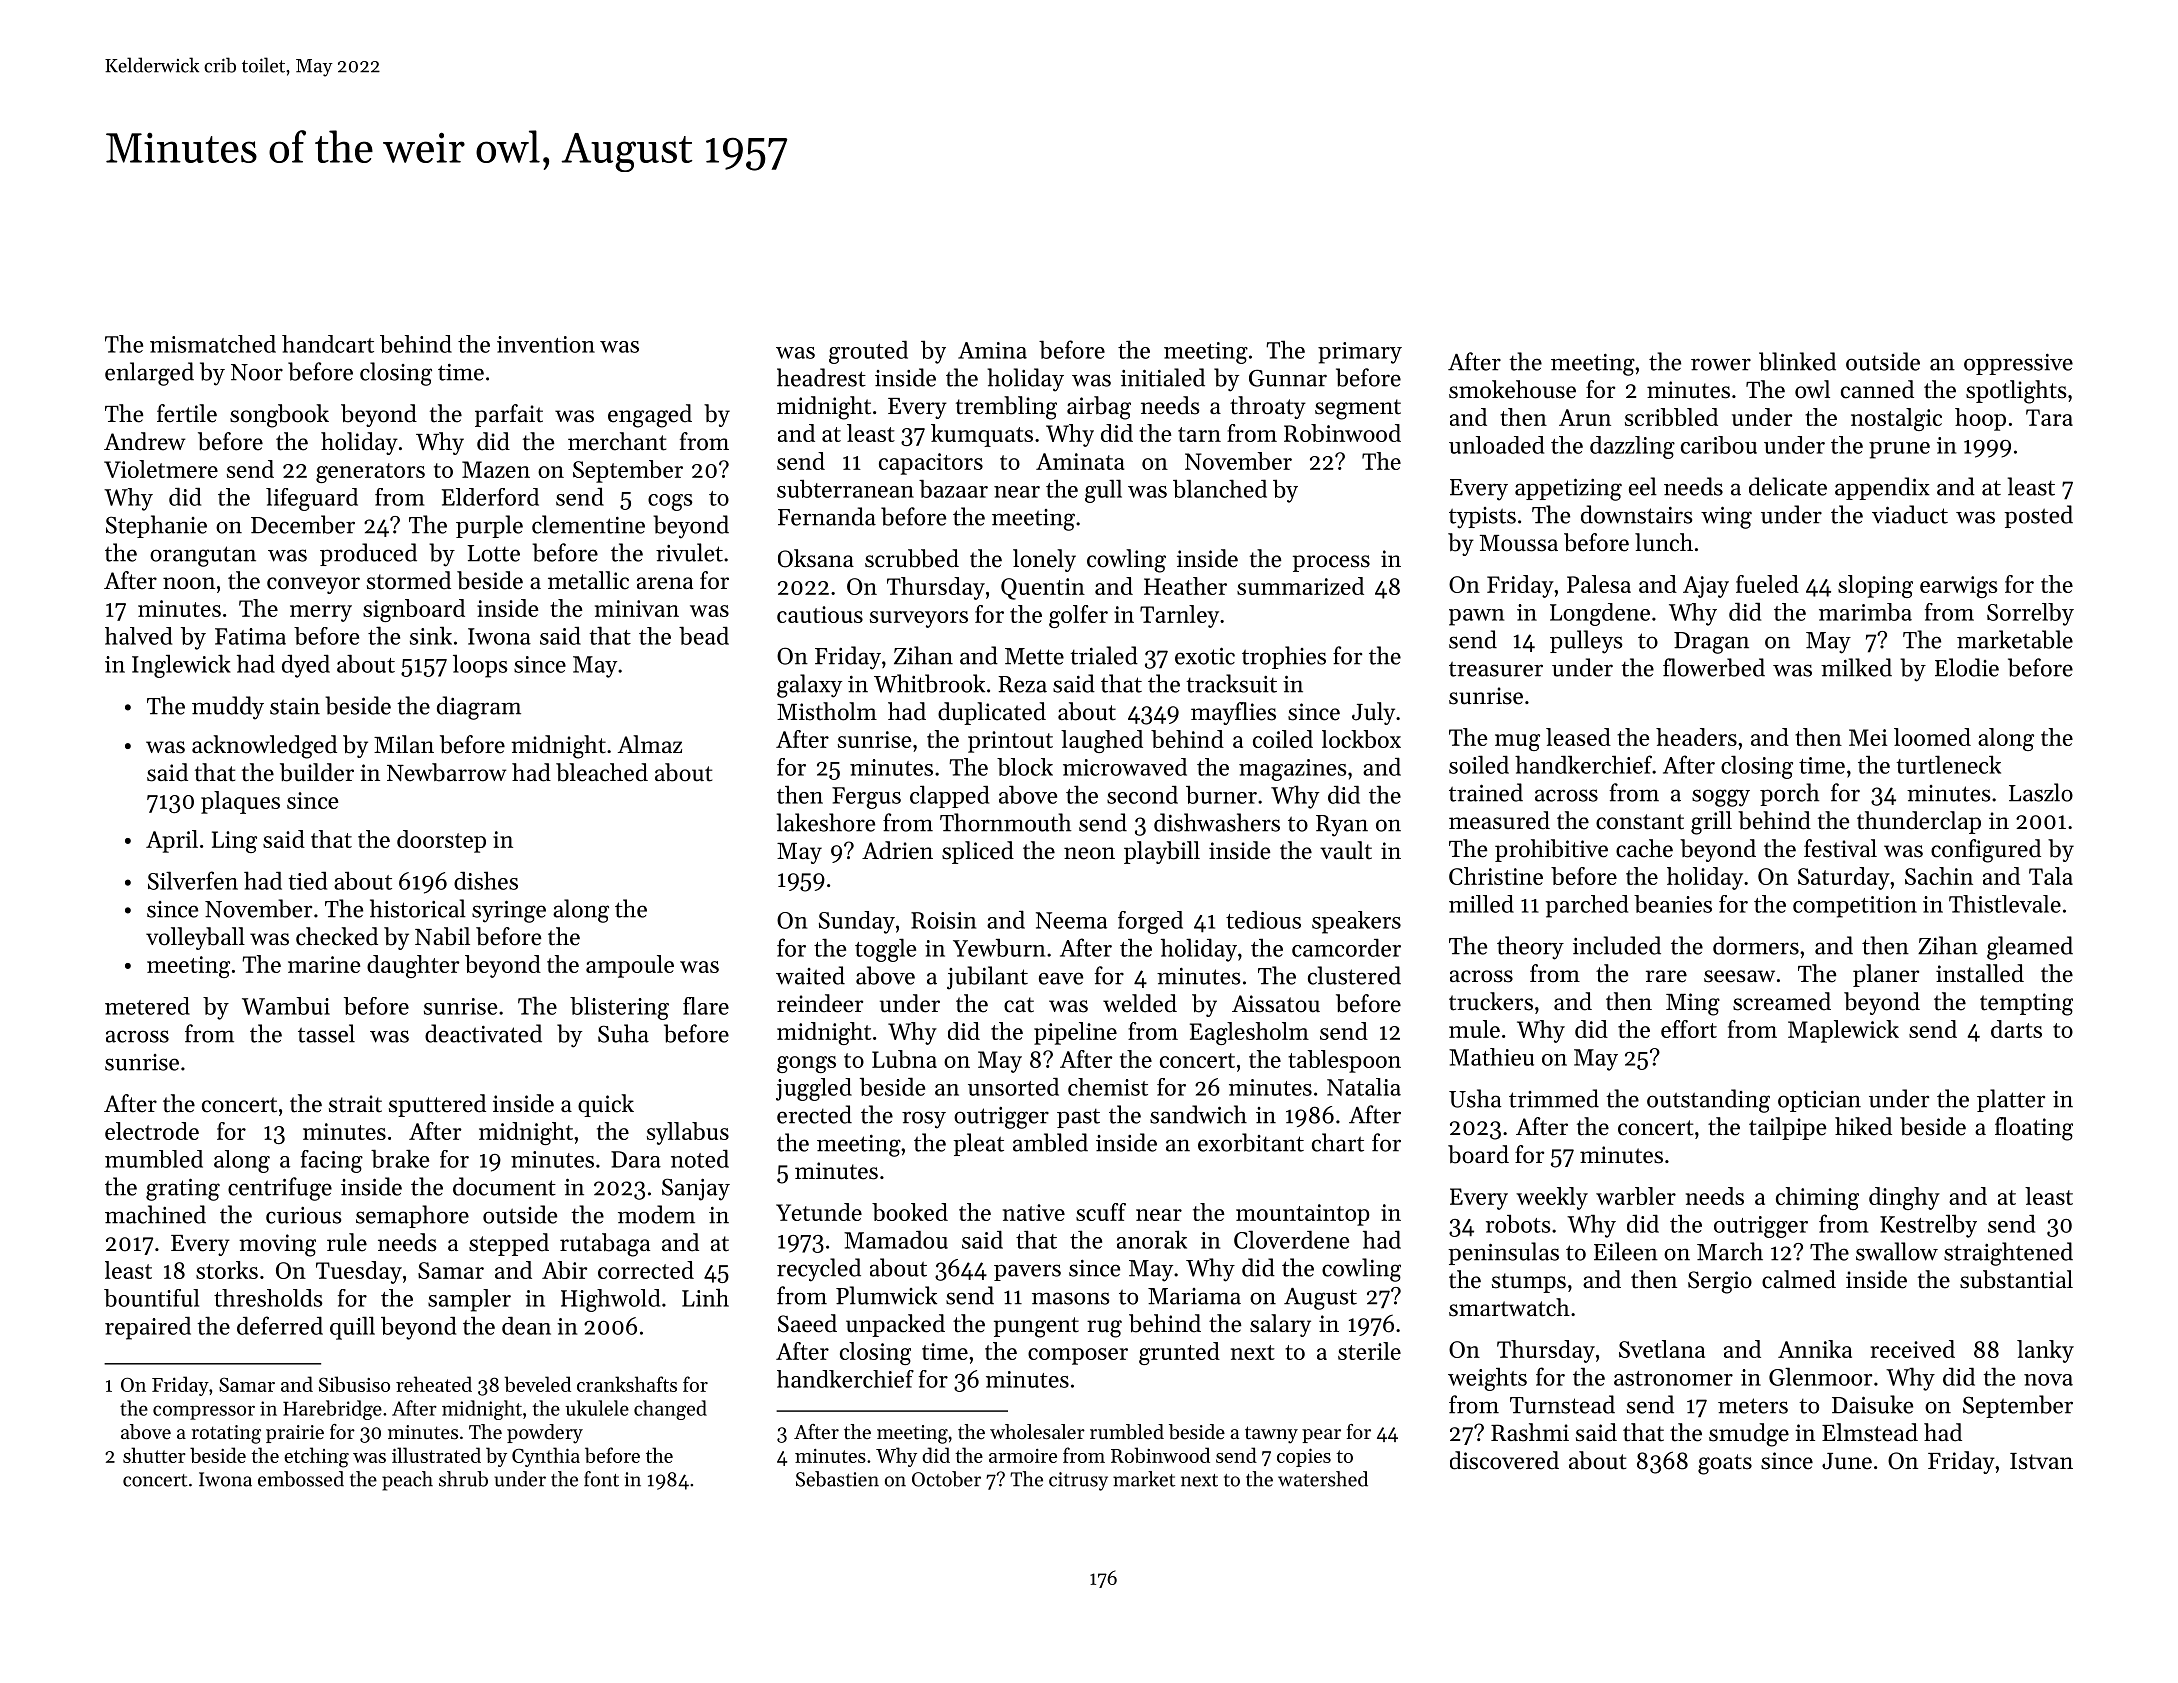 The height and width of the screenshot is (1683, 2178). What do you see at coordinates (1788, 486) in the screenshot?
I see `delicate` at bounding box center [1788, 486].
